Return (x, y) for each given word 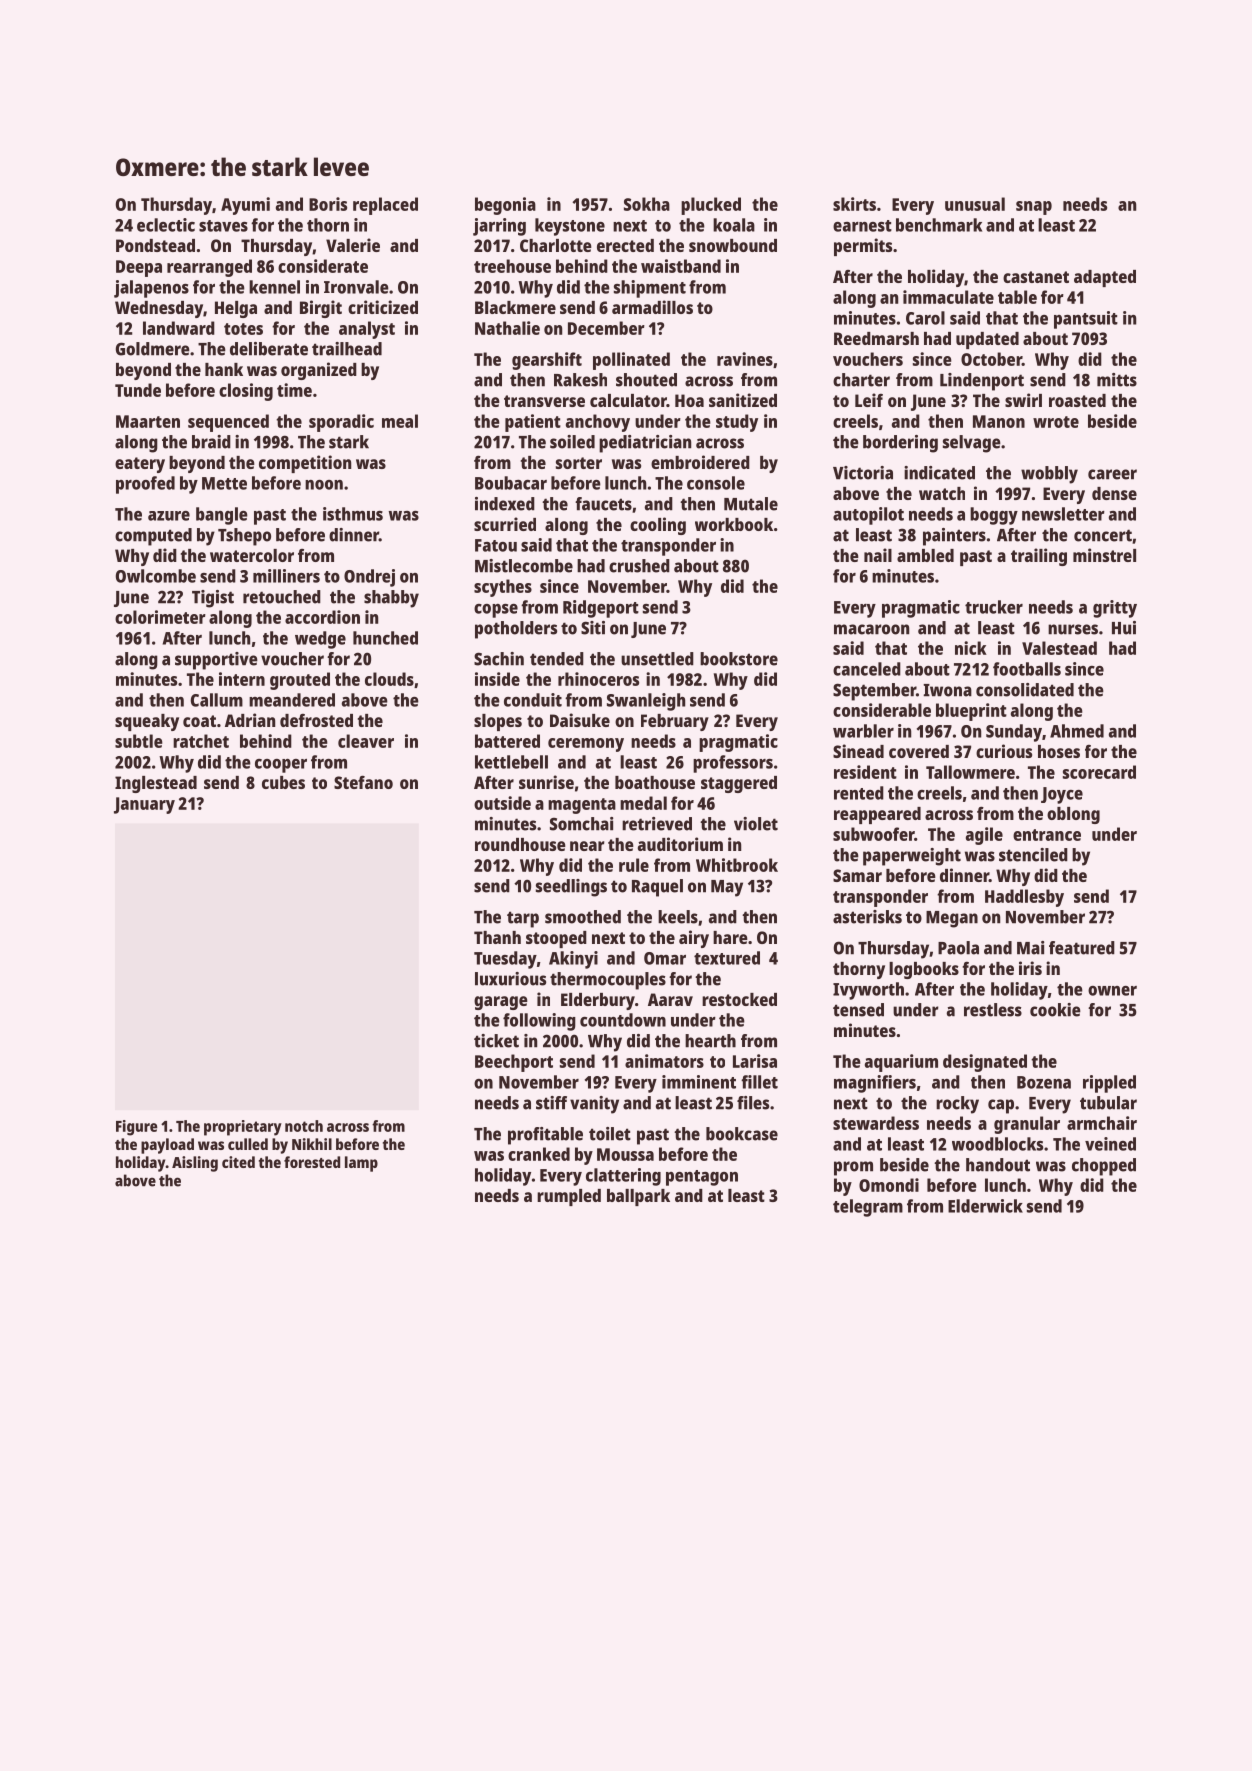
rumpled (569, 1197)
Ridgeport (601, 609)
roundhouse (520, 844)
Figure (136, 1128)
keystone (570, 227)
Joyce (1062, 795)
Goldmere (153, 349)
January (144, 805)
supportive (216, 661)
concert (1103, 535)
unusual (975, 204)
